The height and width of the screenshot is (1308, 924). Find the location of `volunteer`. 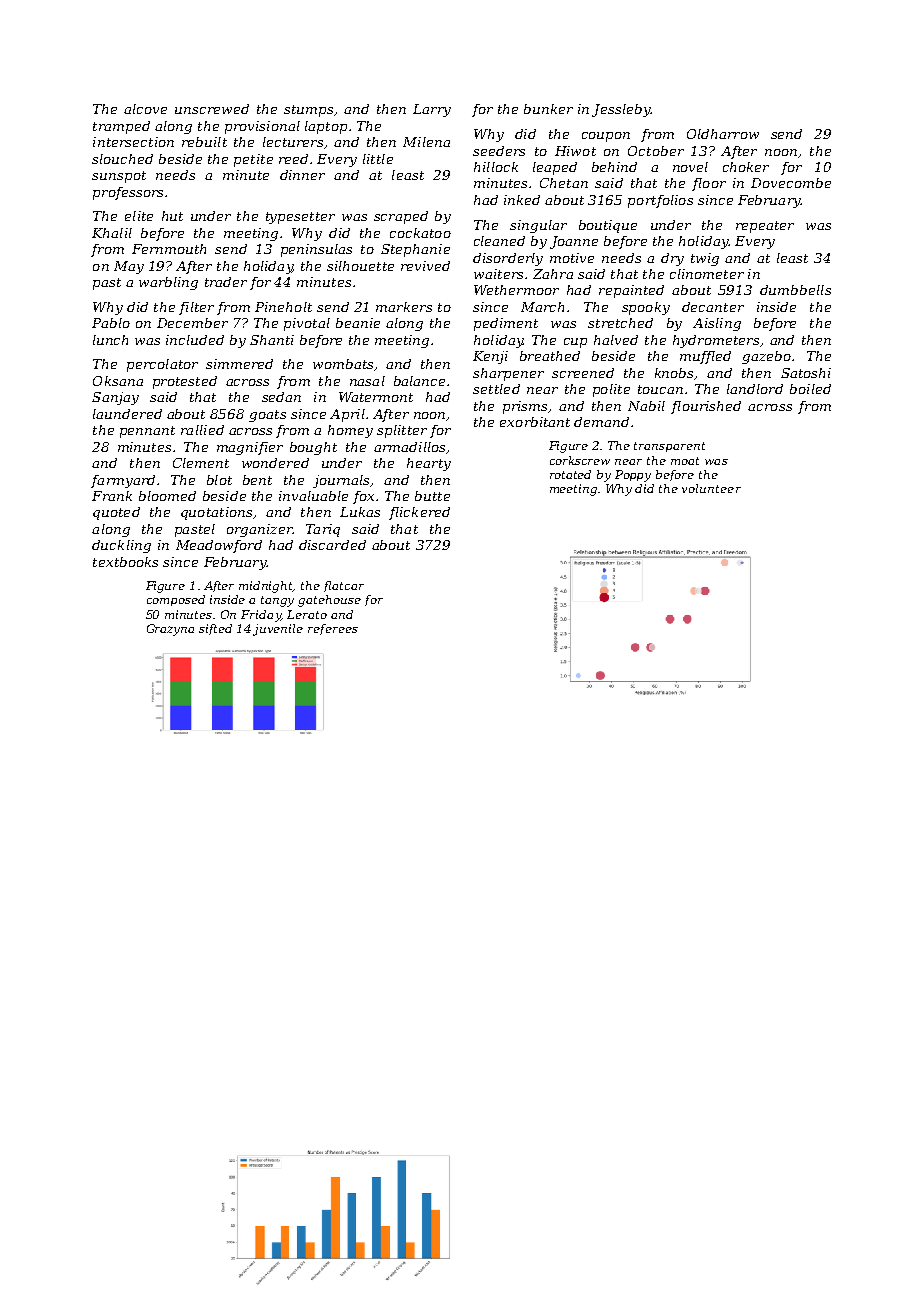

volunteer is located at coordinates (711, 488).
